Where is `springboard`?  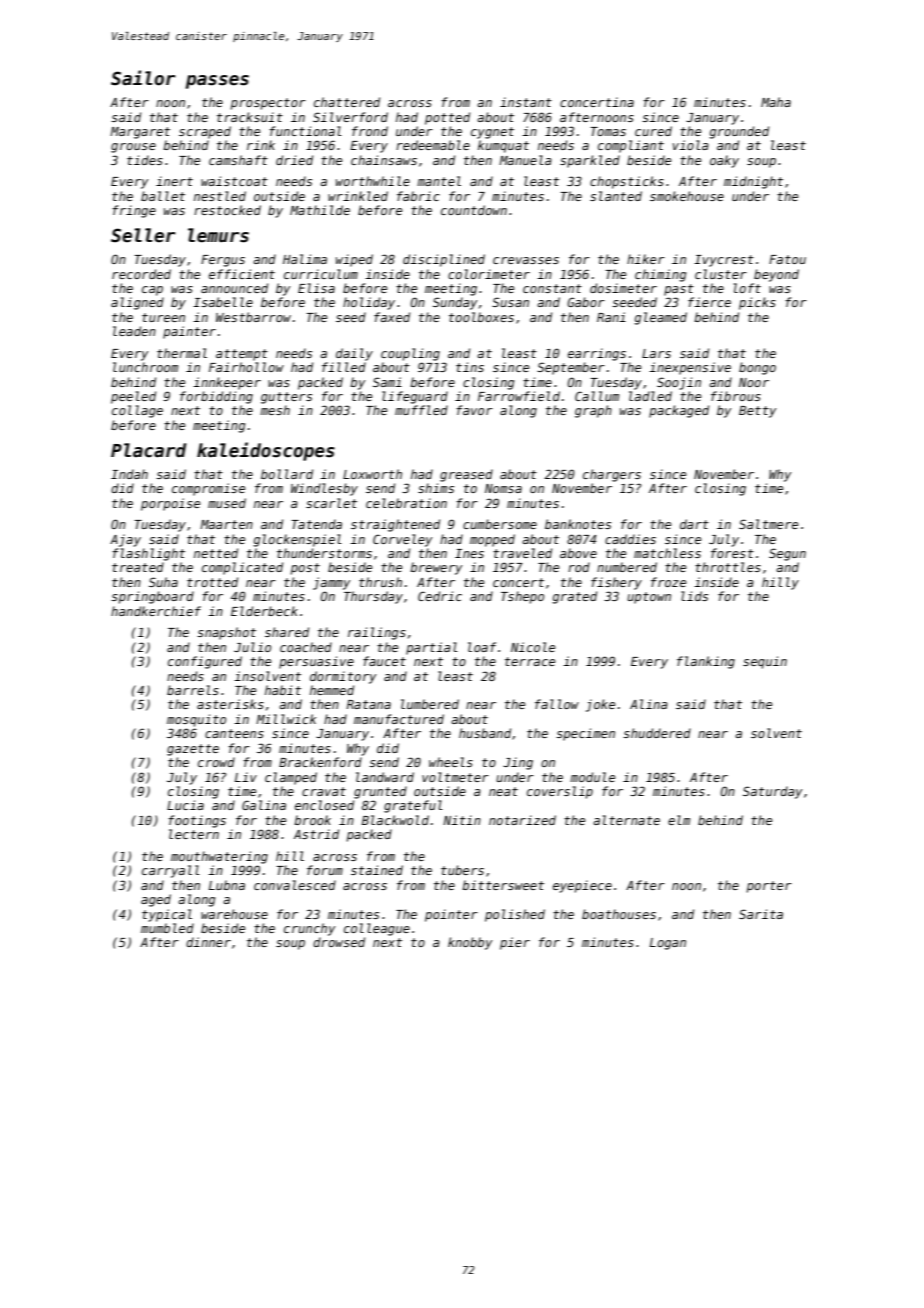 springboard is located at coordinates (152, 597).
